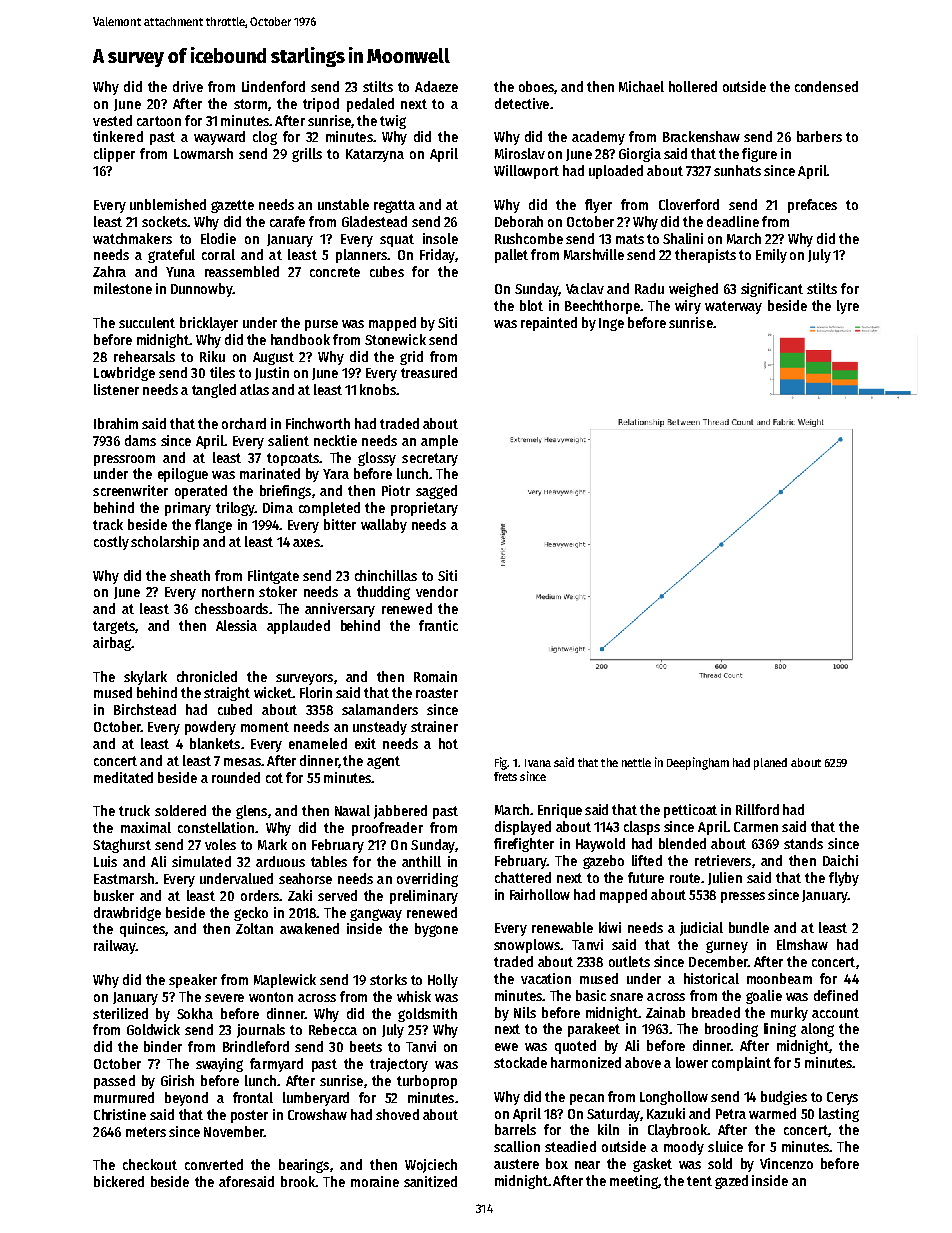  Describe the element at coordinates (826, 86) in the screenshot. I see `condensed` at that location.
